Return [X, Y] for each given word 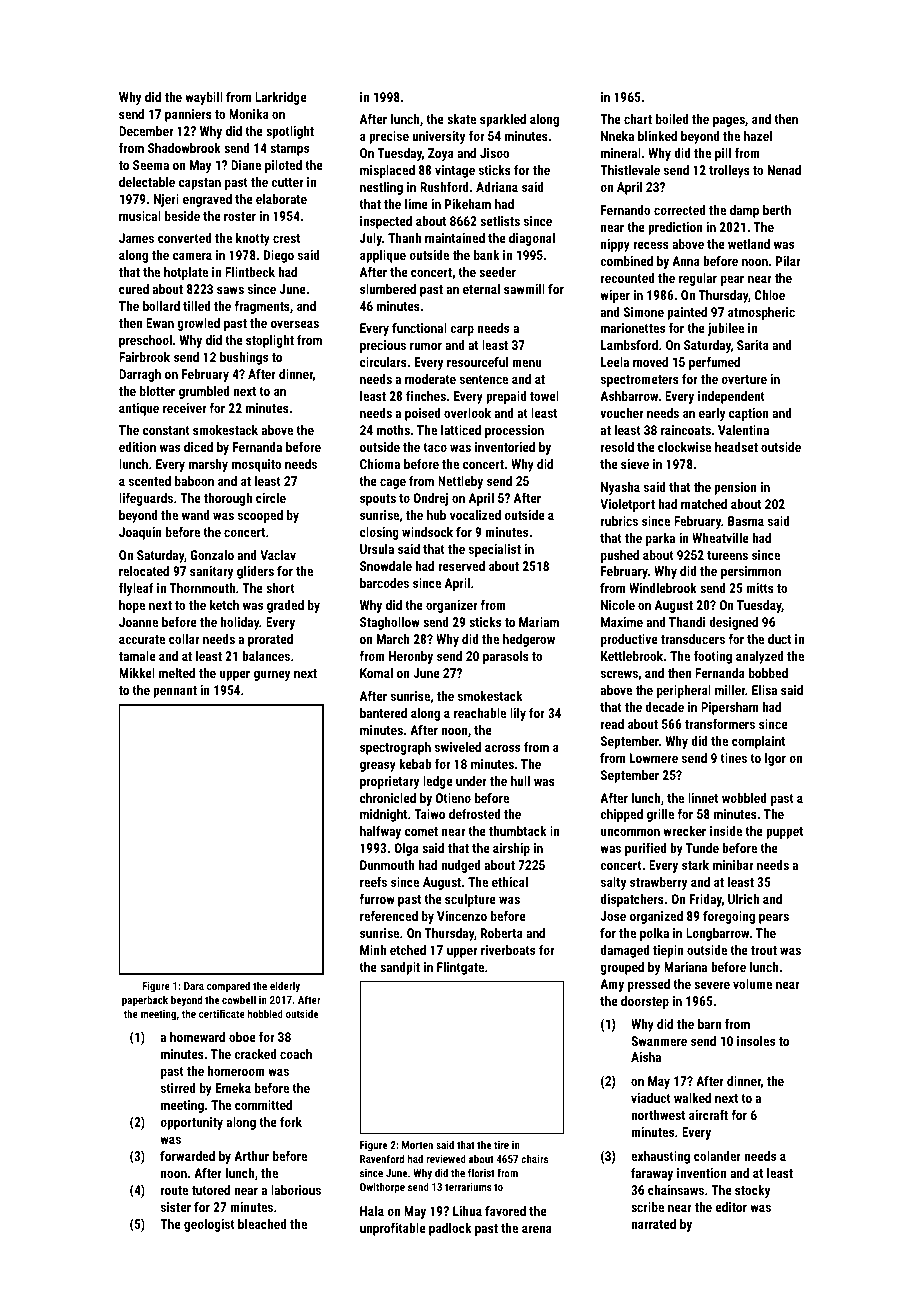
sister [176, 1207]
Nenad [784, 170]
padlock [450, 1229]
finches [426, 395]
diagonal [532, 239]
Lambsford [629, 344]
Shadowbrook [184, 148]
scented [150, 481]
